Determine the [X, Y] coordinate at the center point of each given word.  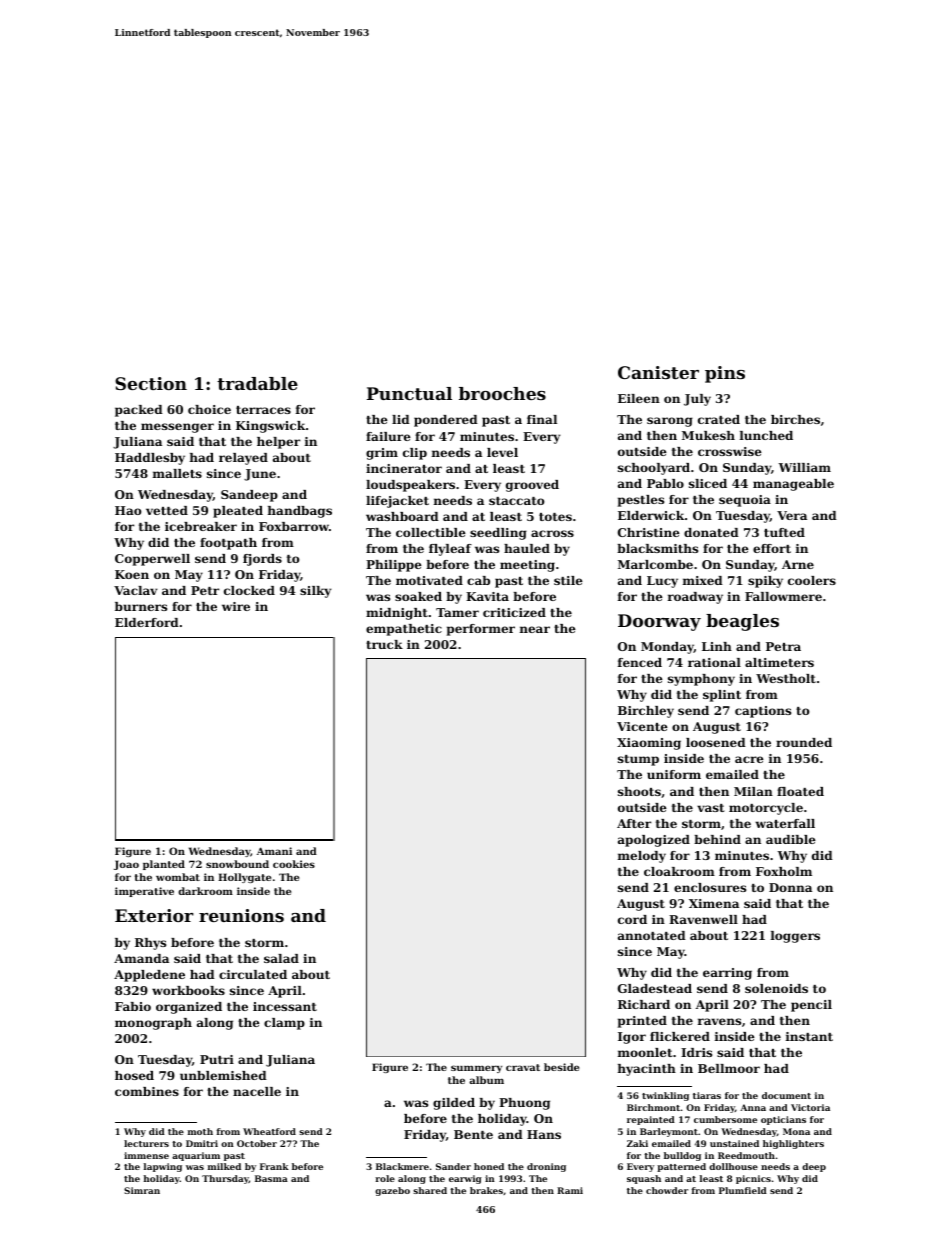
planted [164, 865]
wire [236, 606]
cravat [523, 1067]
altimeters [779, 662]
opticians [783, 1120]
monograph [153, 1024]
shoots [639, 791]
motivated [429, 580]
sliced [708, 483]
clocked [249, 590]
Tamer [457, 612]
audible [791, 839]
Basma [271, 1178]
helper [278, 443]
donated [711, 532]
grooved [532, 486]
